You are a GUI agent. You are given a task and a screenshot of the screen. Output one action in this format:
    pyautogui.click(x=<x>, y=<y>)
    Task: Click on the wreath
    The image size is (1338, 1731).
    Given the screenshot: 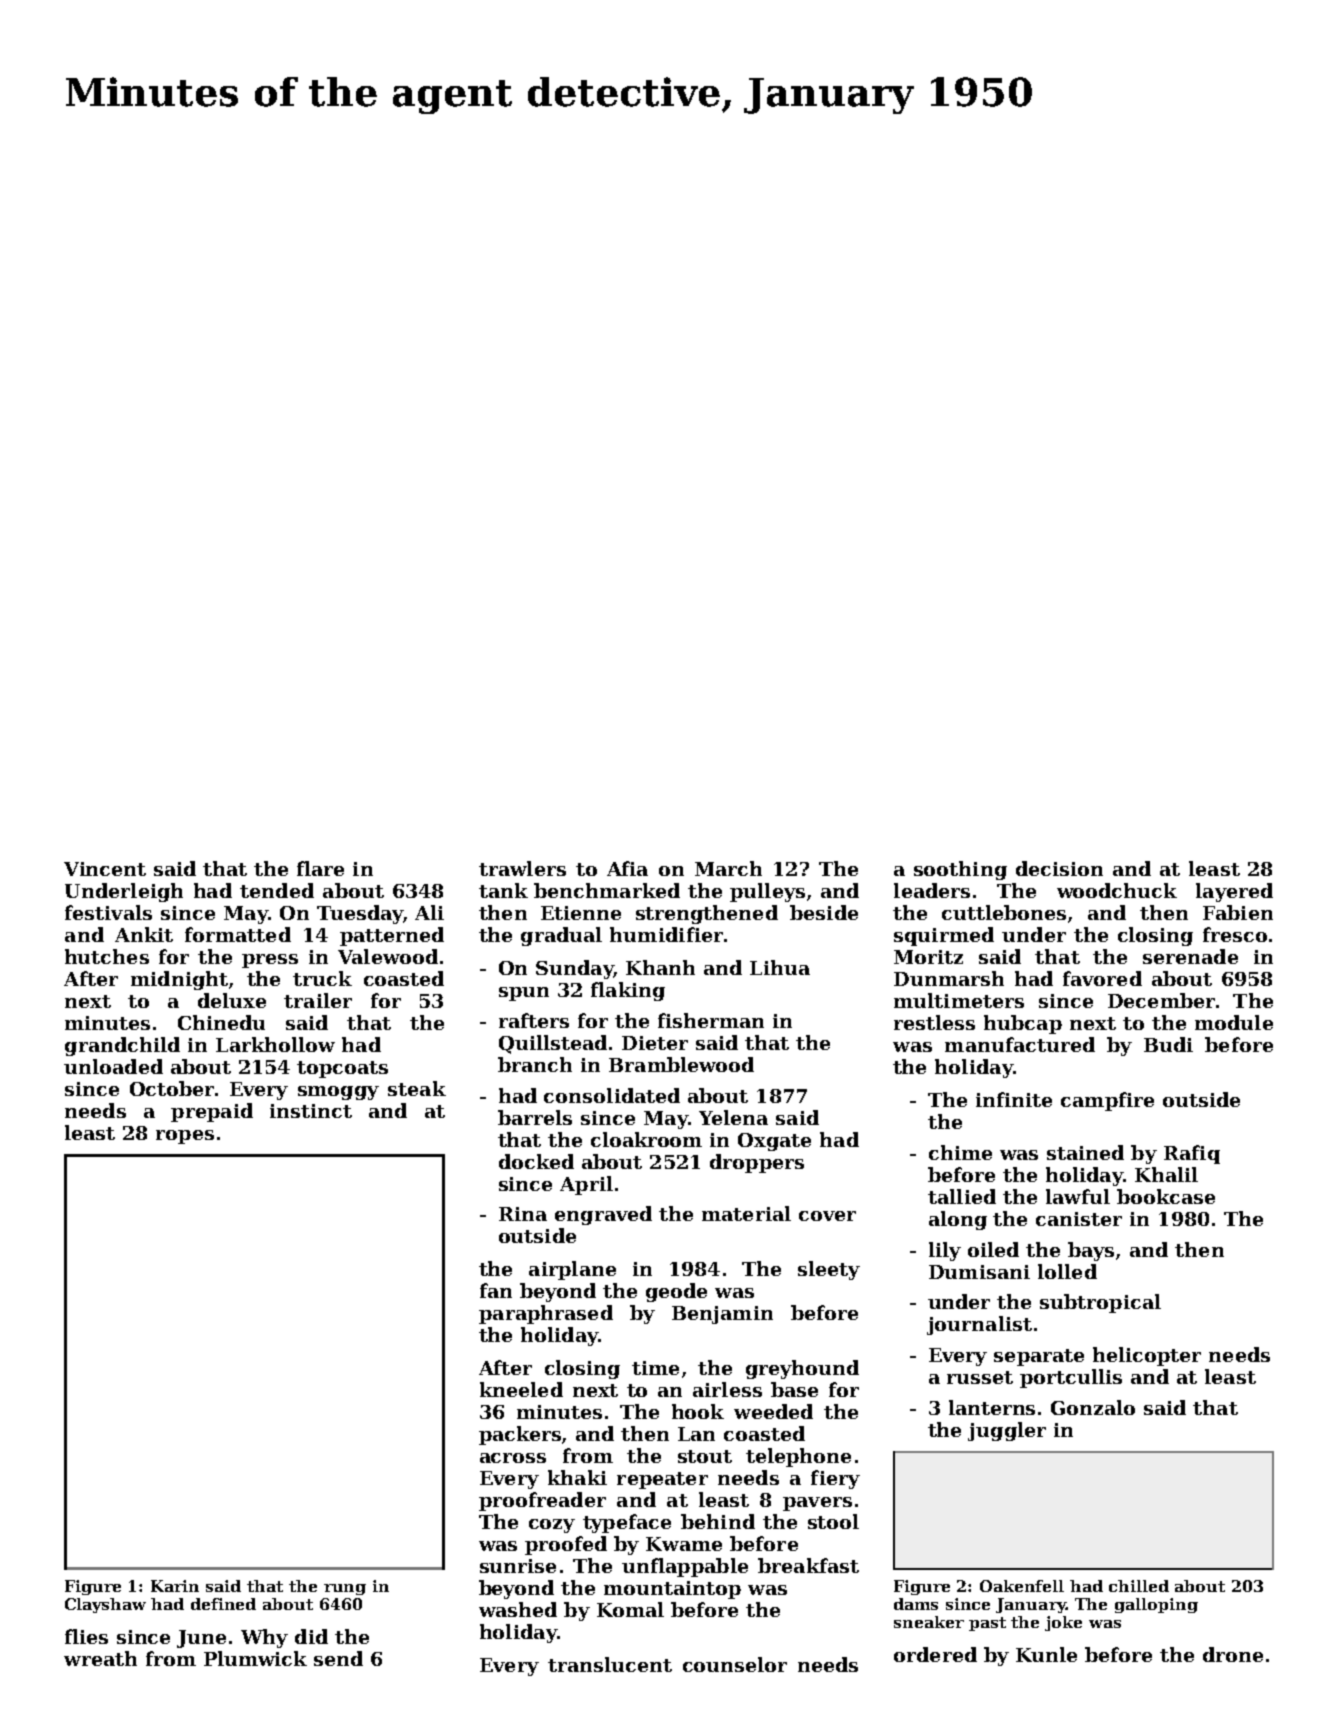 What is the action you would take?
    pyautogui.click(x=100, y=1658)
